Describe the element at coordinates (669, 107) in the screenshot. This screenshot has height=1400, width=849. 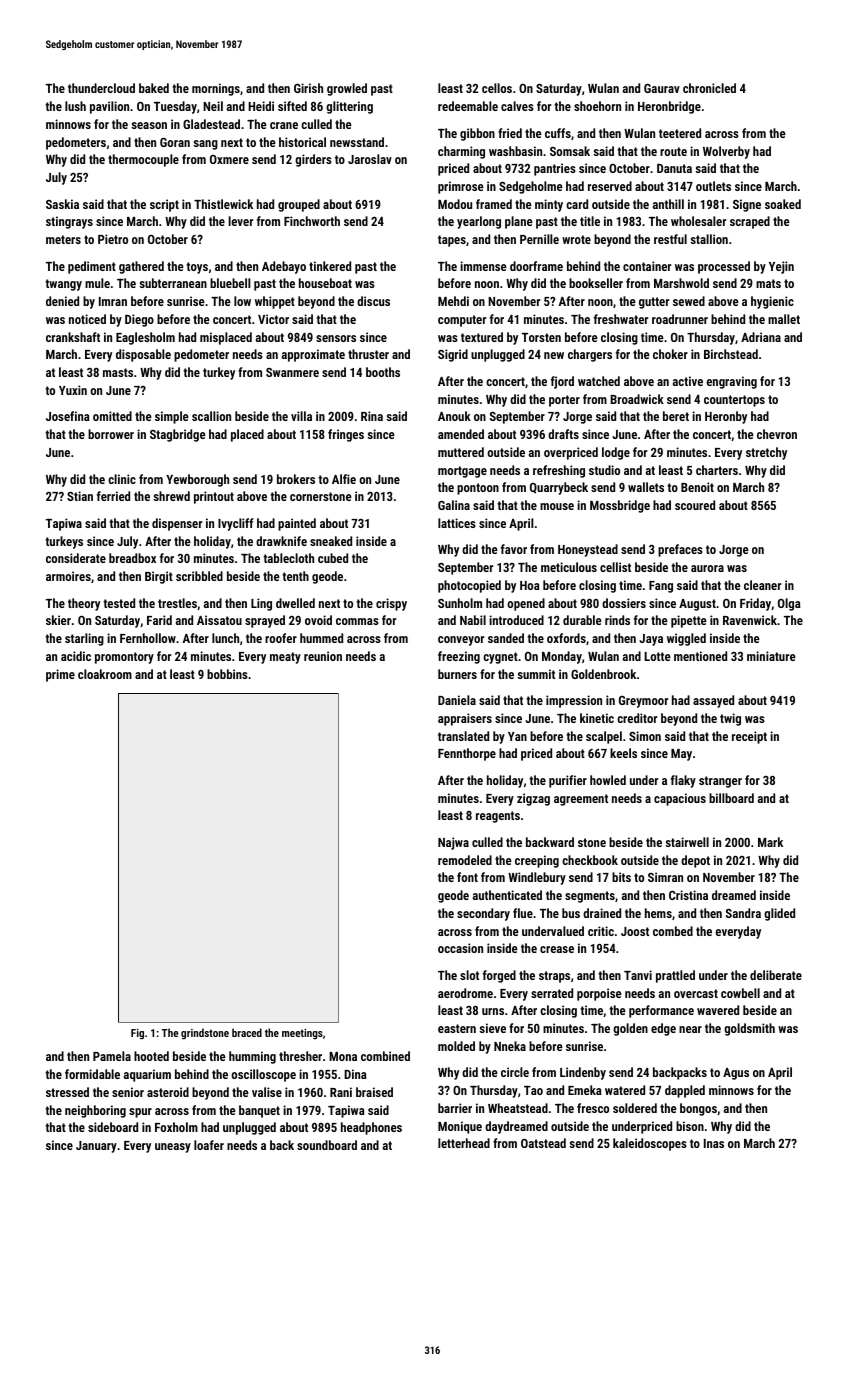
I see `Heronbridge` at that location.
